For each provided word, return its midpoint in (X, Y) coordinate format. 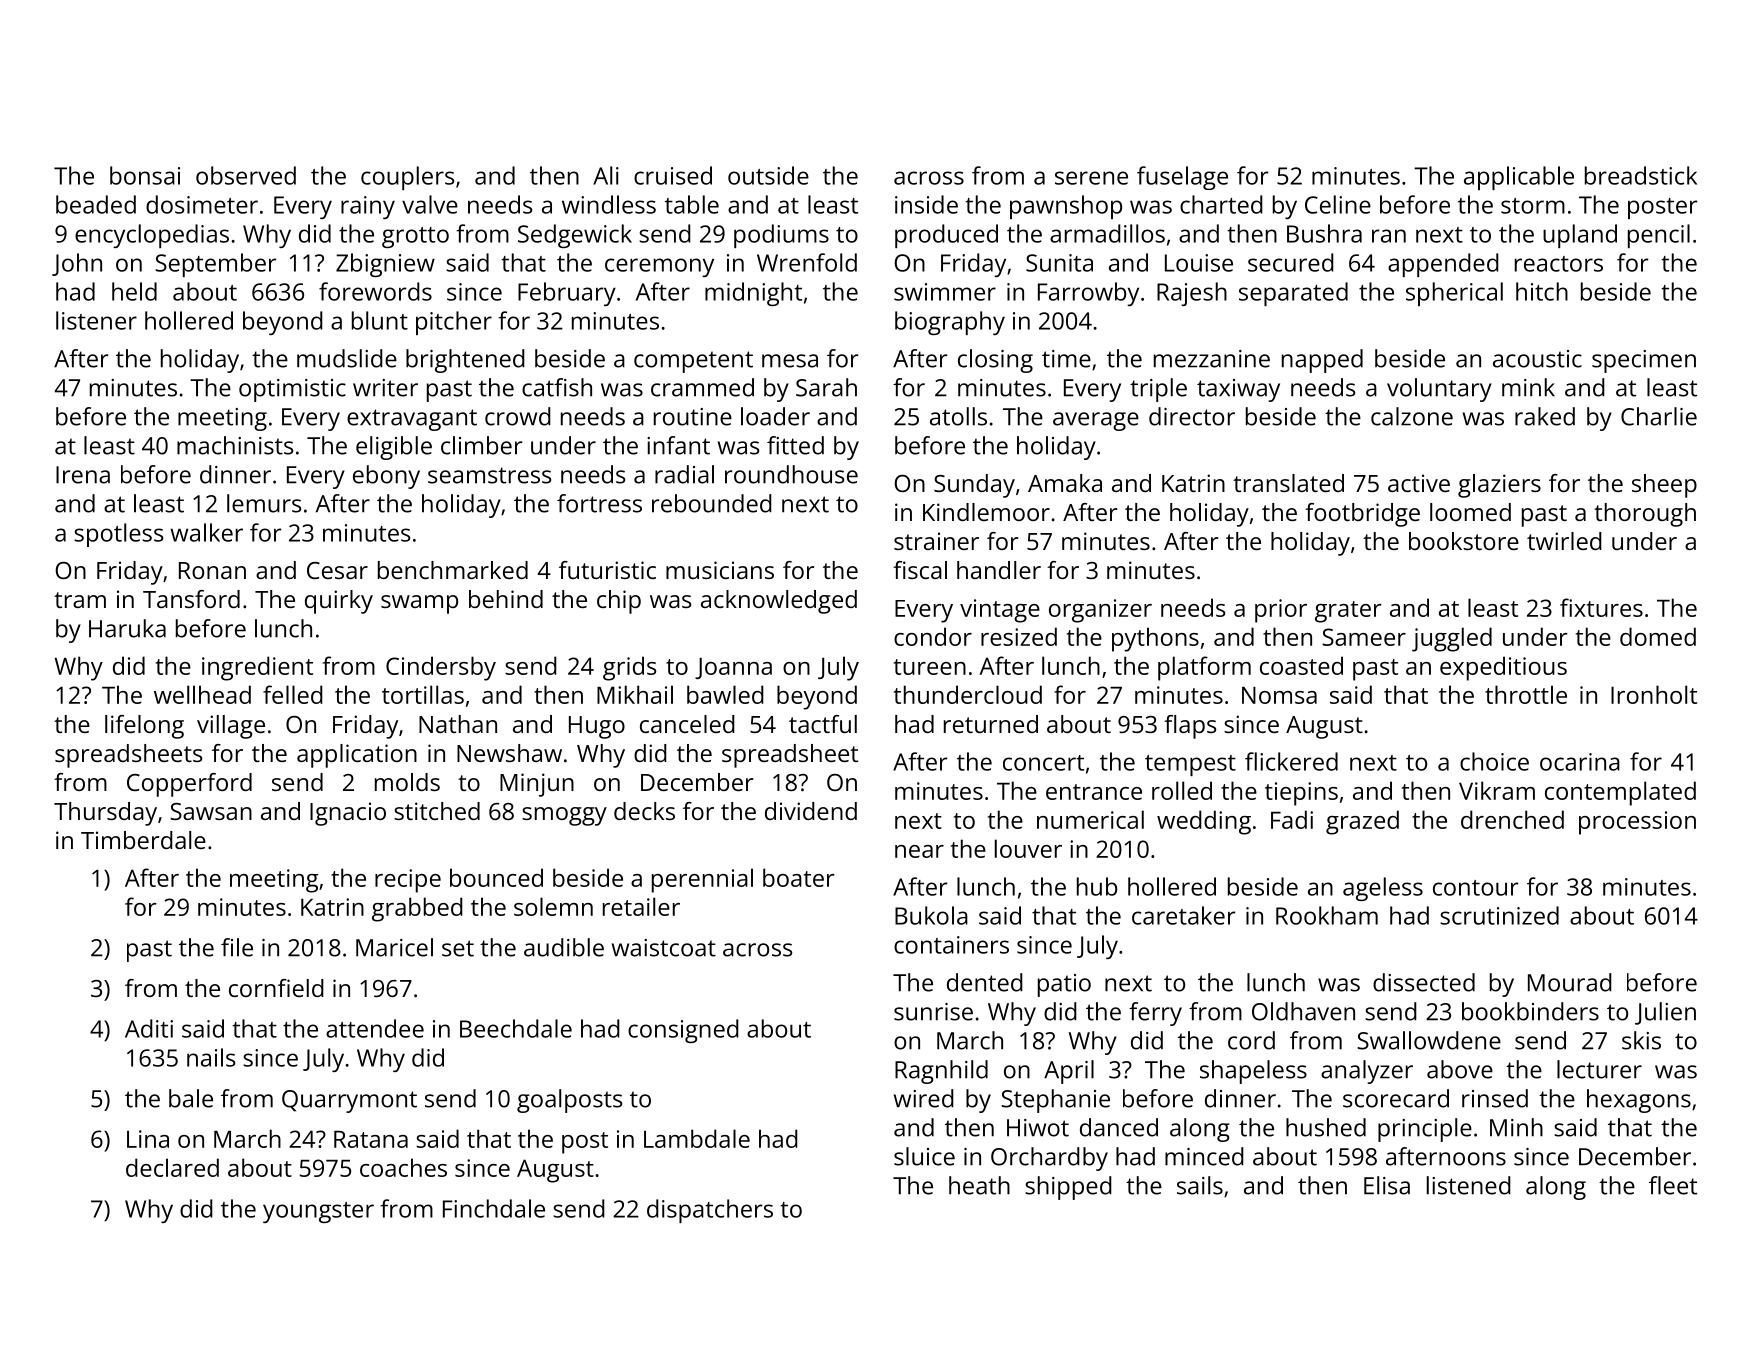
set (458, 948)
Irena (83, 475)
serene (1091, 178)
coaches (403, 1167)
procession (1637, 823)
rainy (368, 207)
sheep (1664, 486)
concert (1043, 763)
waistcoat (664, 948)
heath (979, 1185)
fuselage (1182, 178)
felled (293, 694)
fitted (795, 445)
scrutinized (1499, 915)
